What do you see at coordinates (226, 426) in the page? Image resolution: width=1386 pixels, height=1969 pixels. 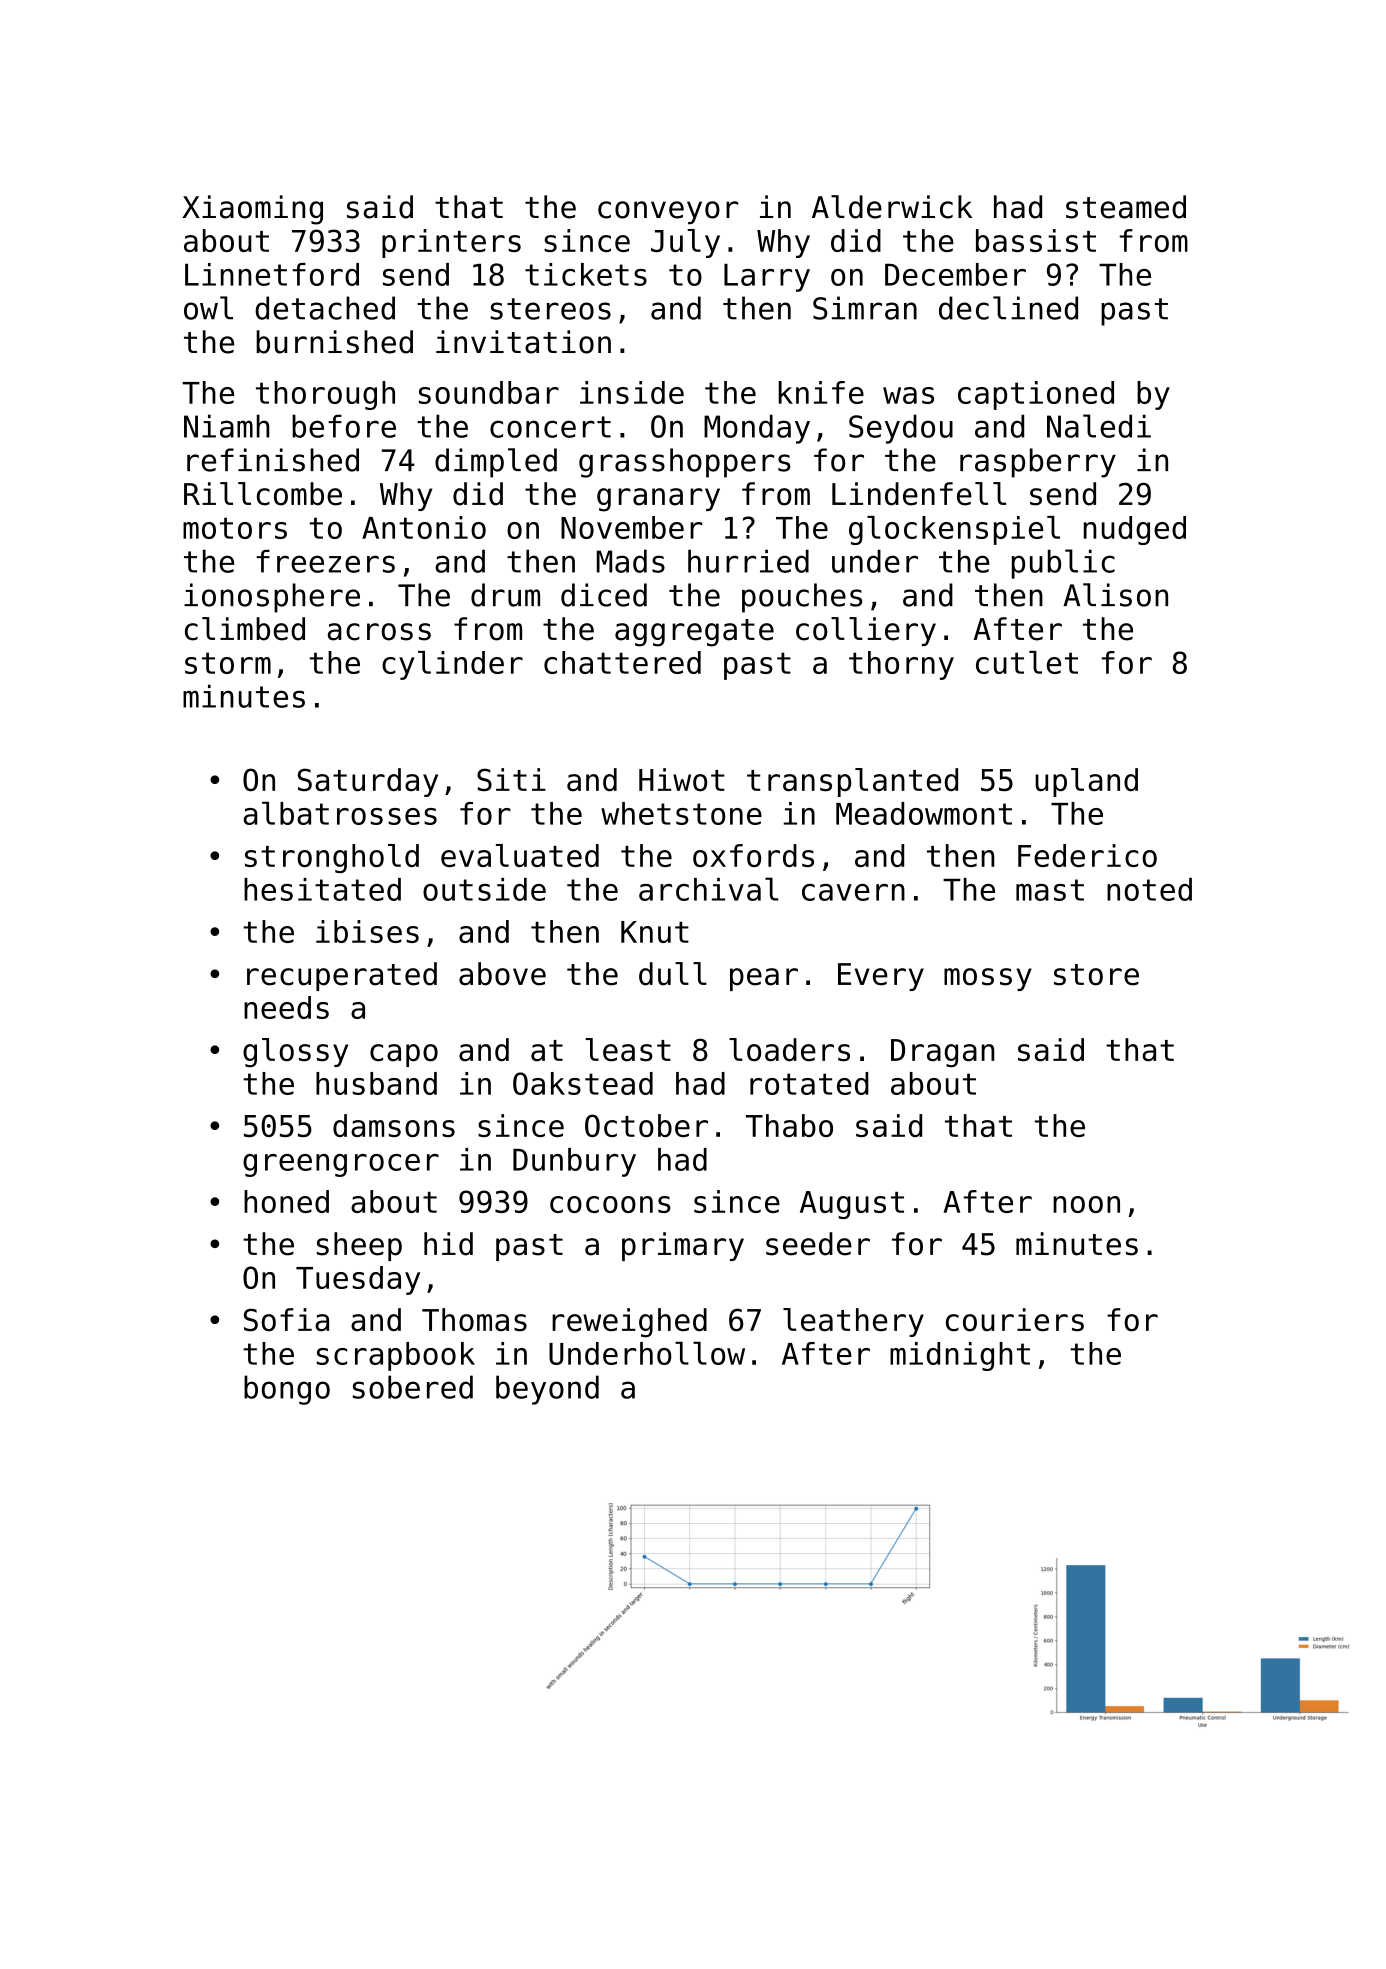 I see `Niamh` at bounding box center [226, 426].
